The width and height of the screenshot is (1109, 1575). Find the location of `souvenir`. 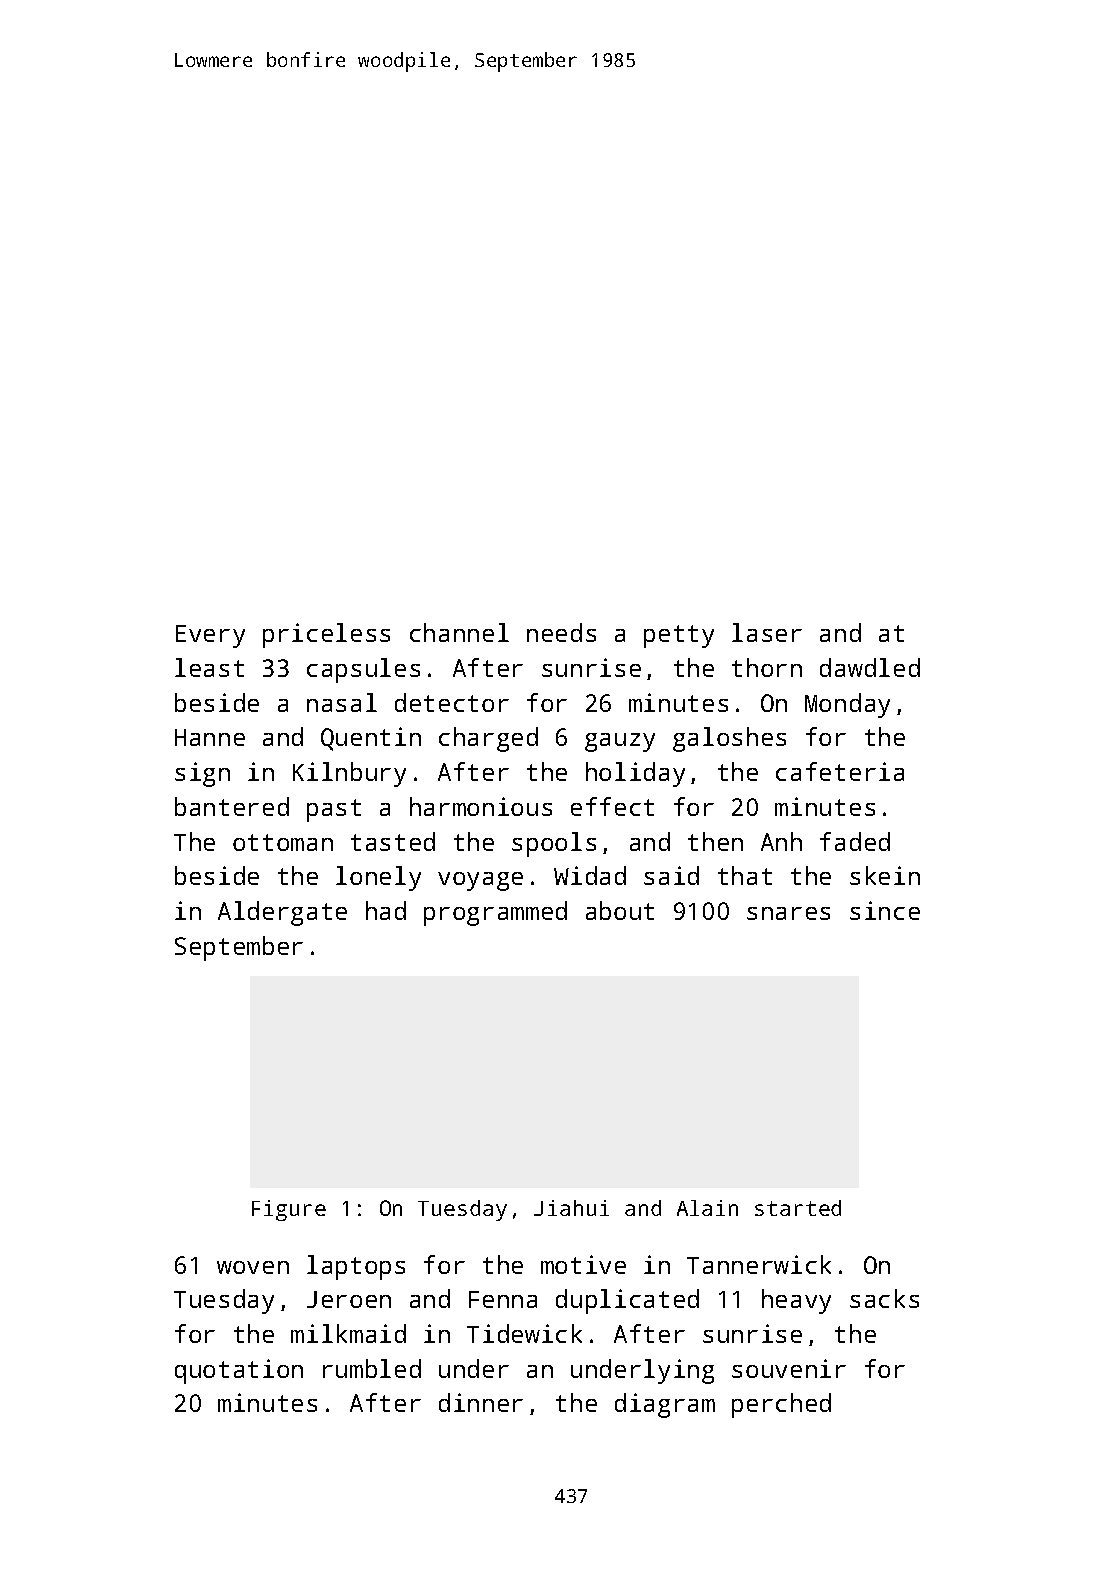

souvenir is located at coordinates (789, 1368).
